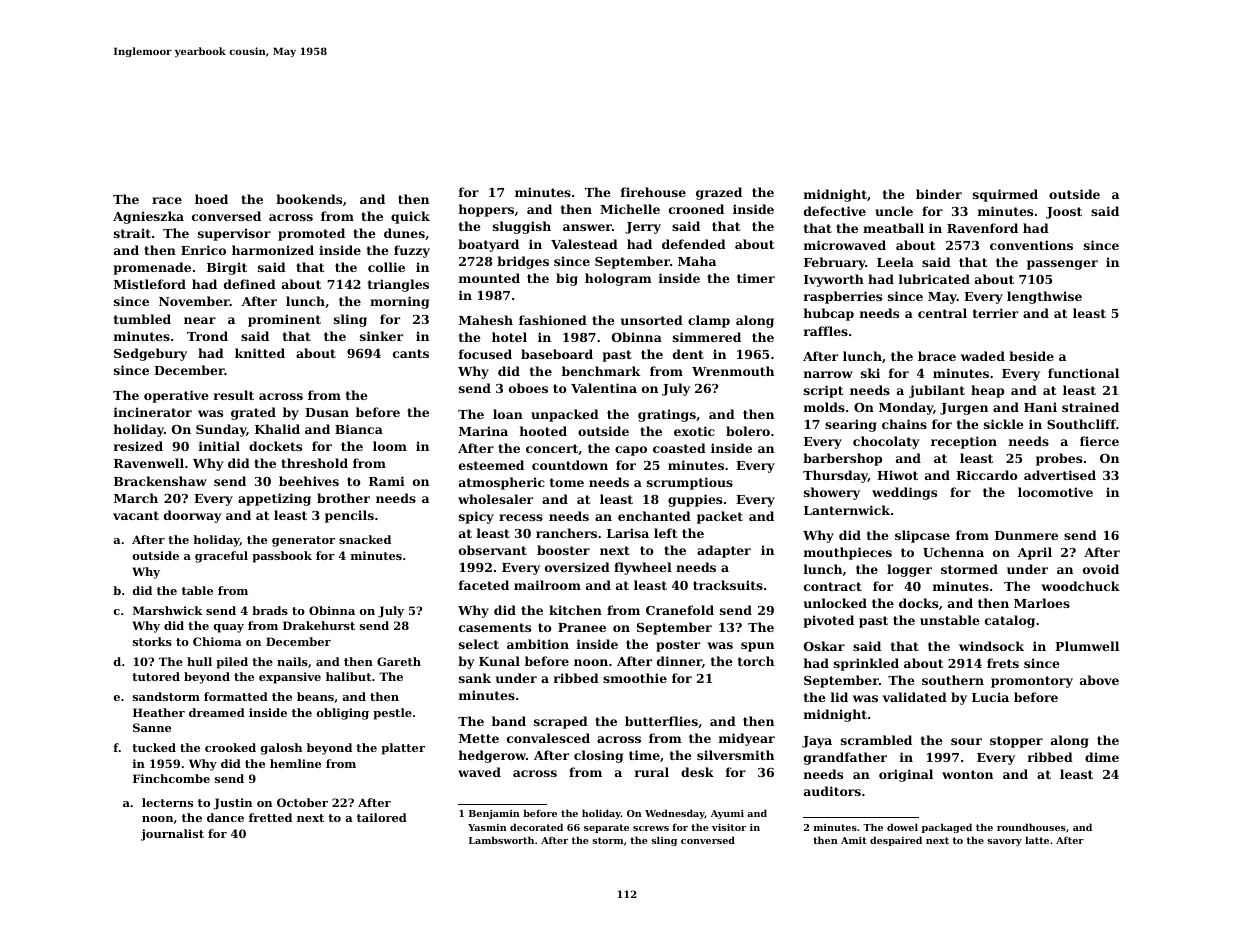 The width and height of the document is (1233, 952). I want to click on passenger, so click(1062, 265).
